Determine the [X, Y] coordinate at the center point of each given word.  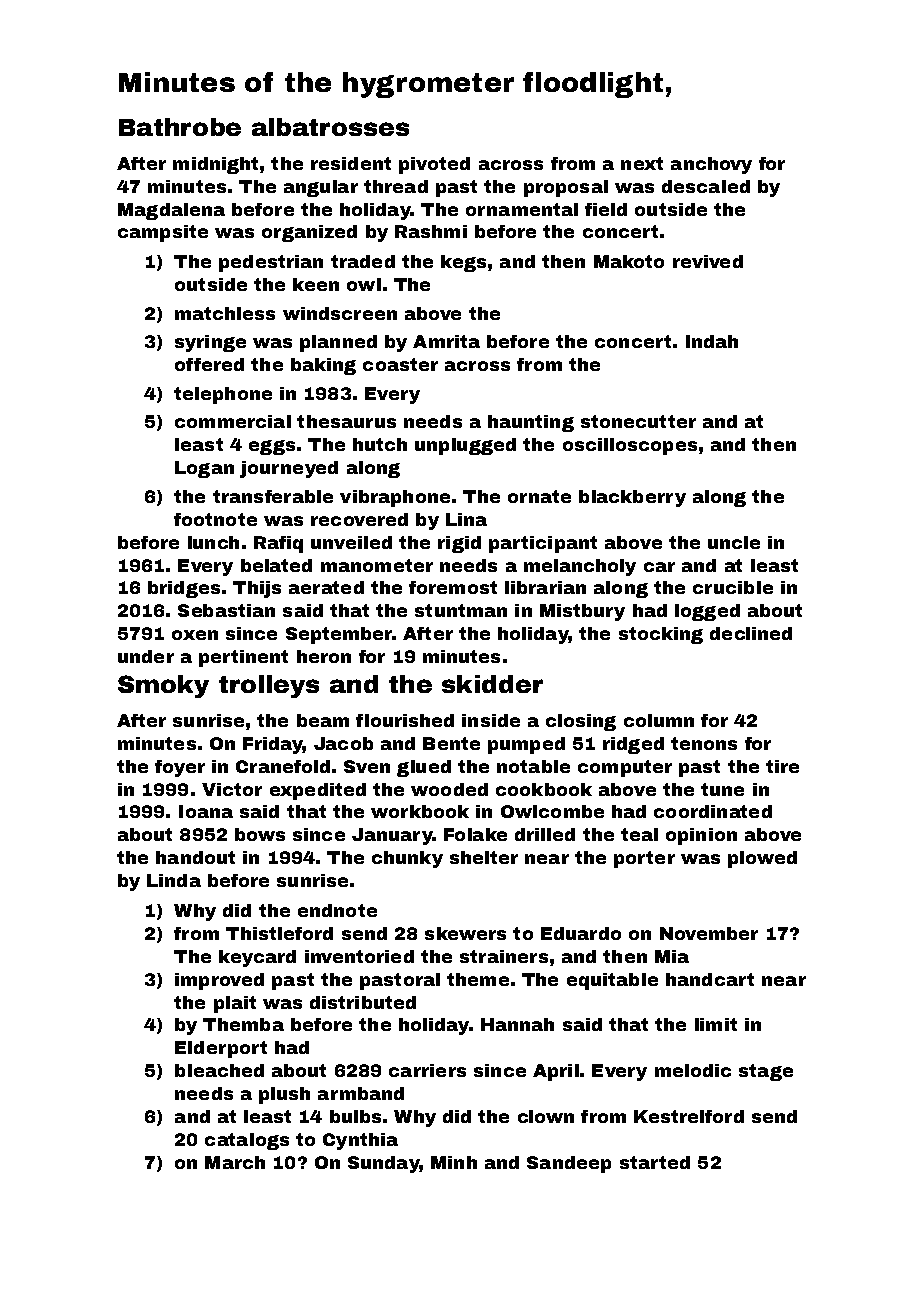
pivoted [434, 165]
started [655, 1162]
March [235, 1162]
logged [707, 612]
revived [708, 261]
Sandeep [569, 1164]
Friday [273, 745]
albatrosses [330, 127]
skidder [492, 684]
